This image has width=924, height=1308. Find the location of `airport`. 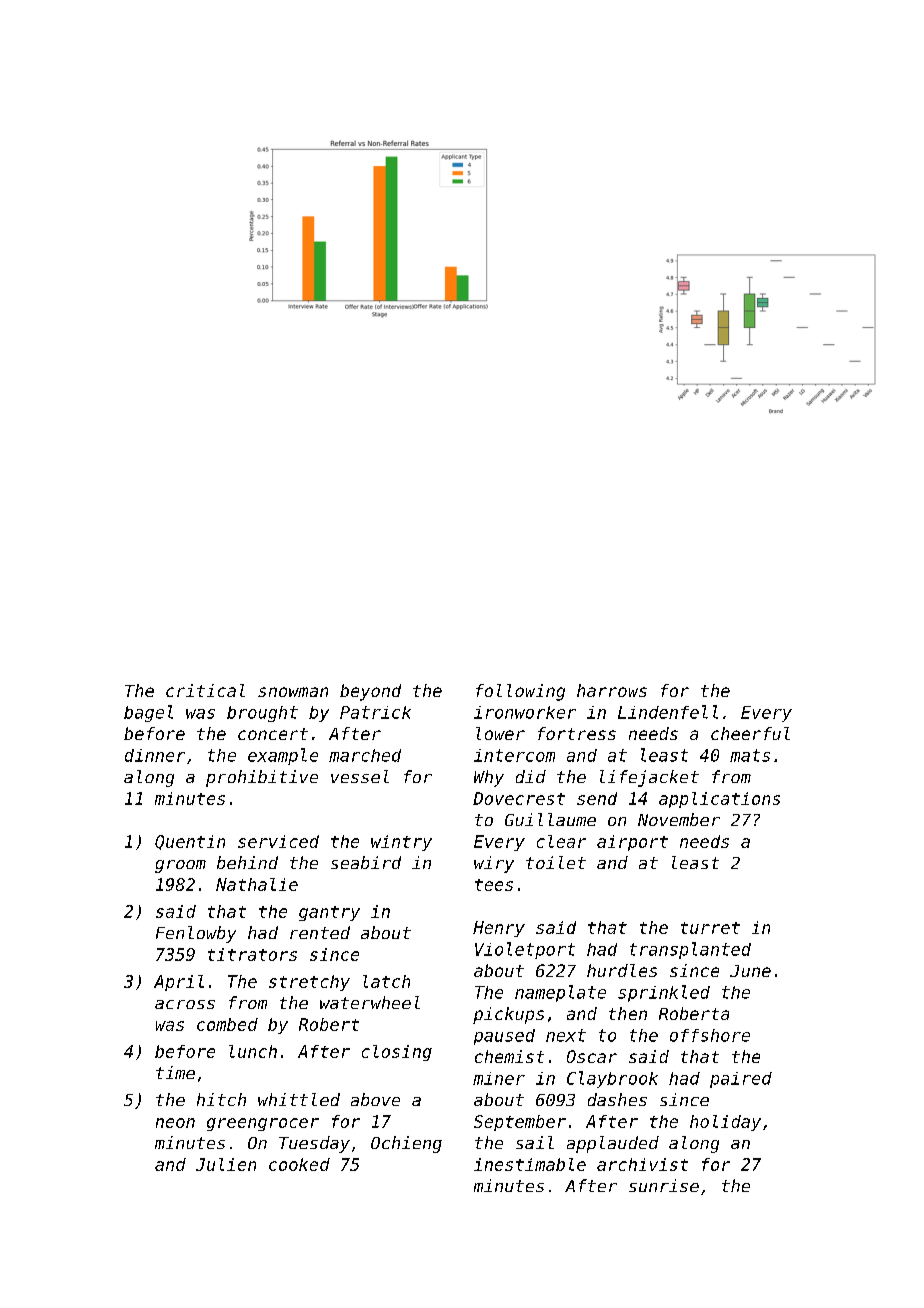

airport is located at coordinates (632, 843).
